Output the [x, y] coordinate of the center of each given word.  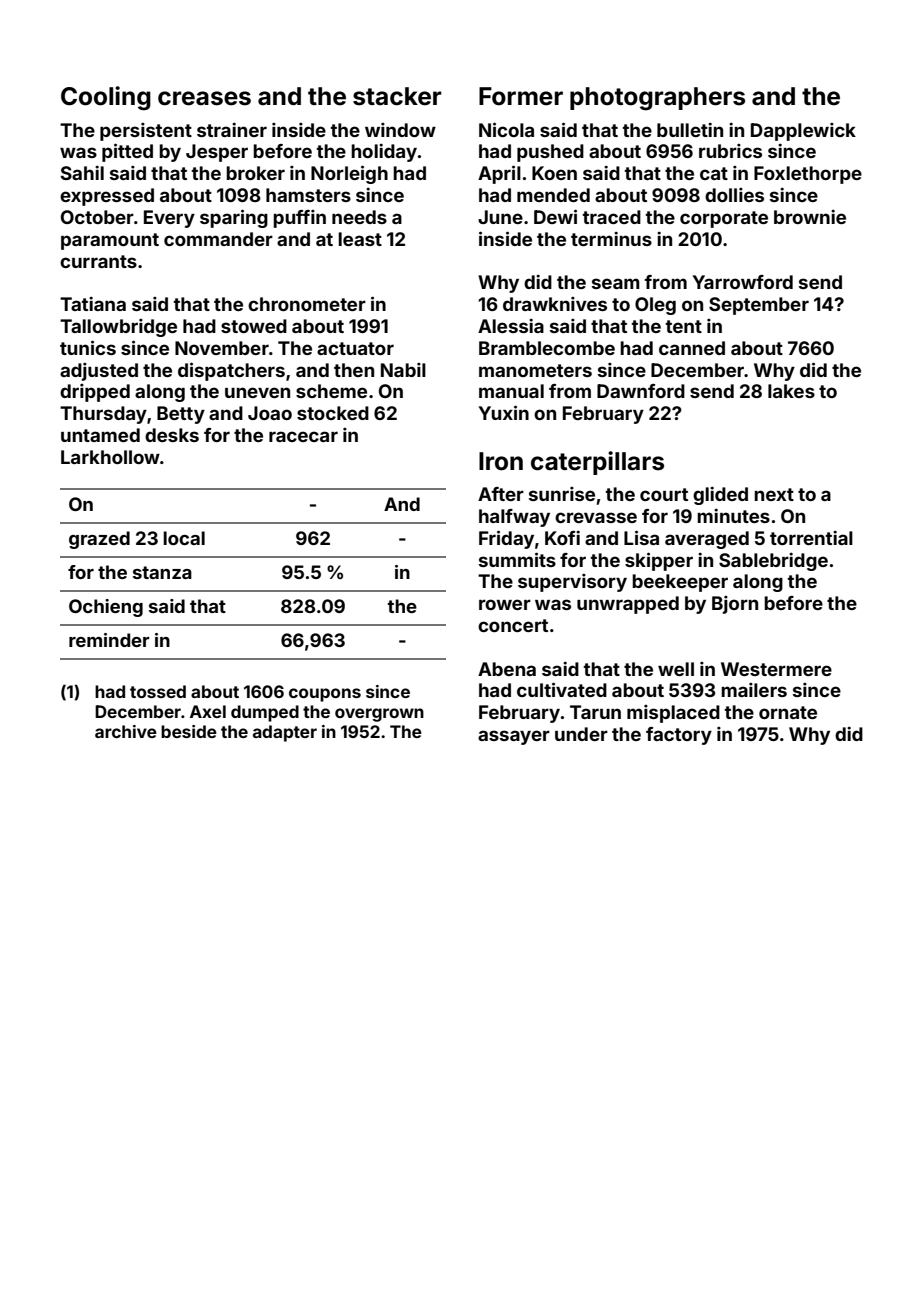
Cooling [106, 98]
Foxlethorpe [808, 175]
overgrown [379, 715]
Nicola [506, 129]
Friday [506, 539]
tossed [158, 691]
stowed [254, 326]
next [774, 494]
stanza [162, 572]
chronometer [307, 304]
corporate [724, 219]
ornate [788, 712]
